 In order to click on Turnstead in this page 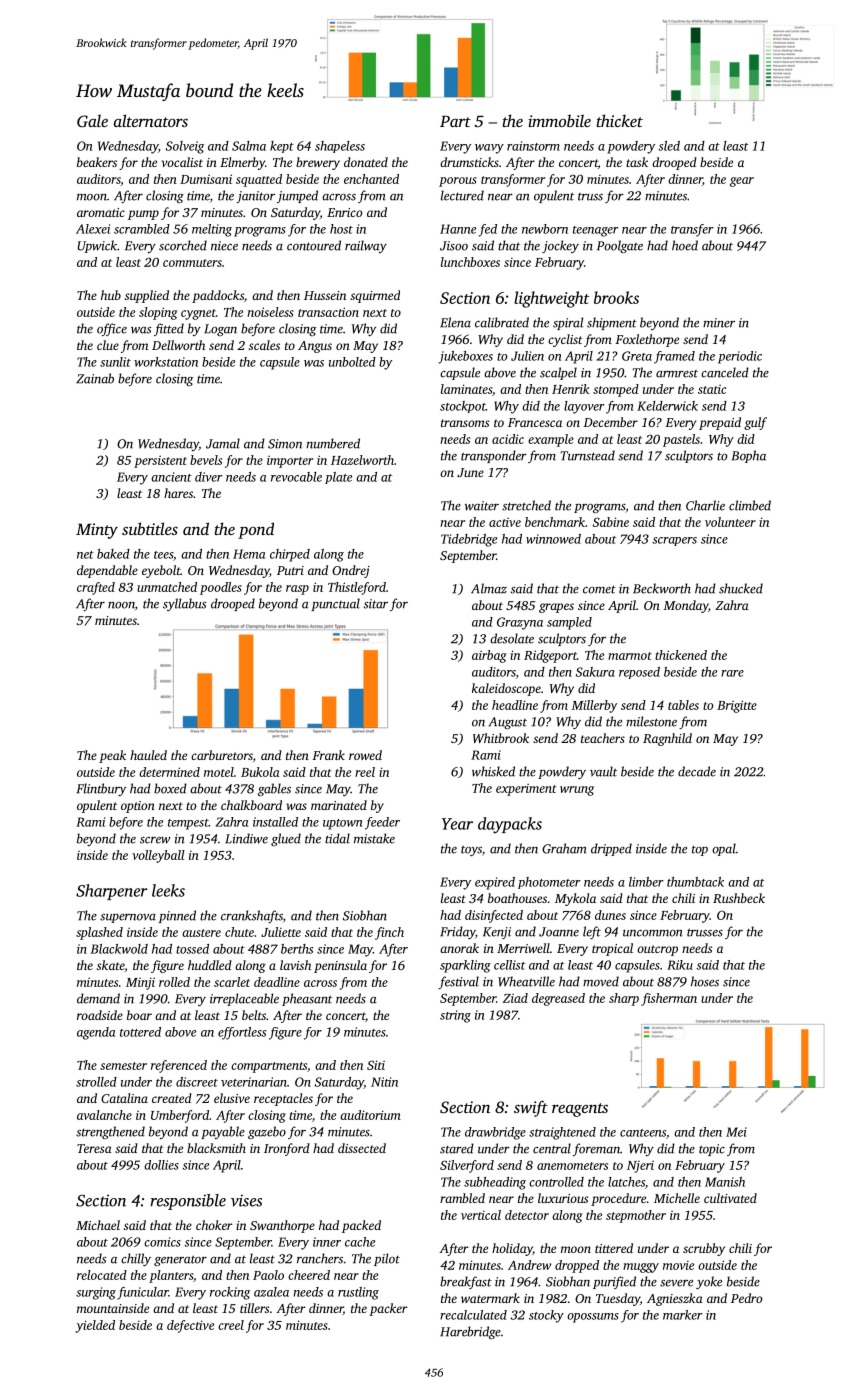, I will do `click(588, 455)`.
